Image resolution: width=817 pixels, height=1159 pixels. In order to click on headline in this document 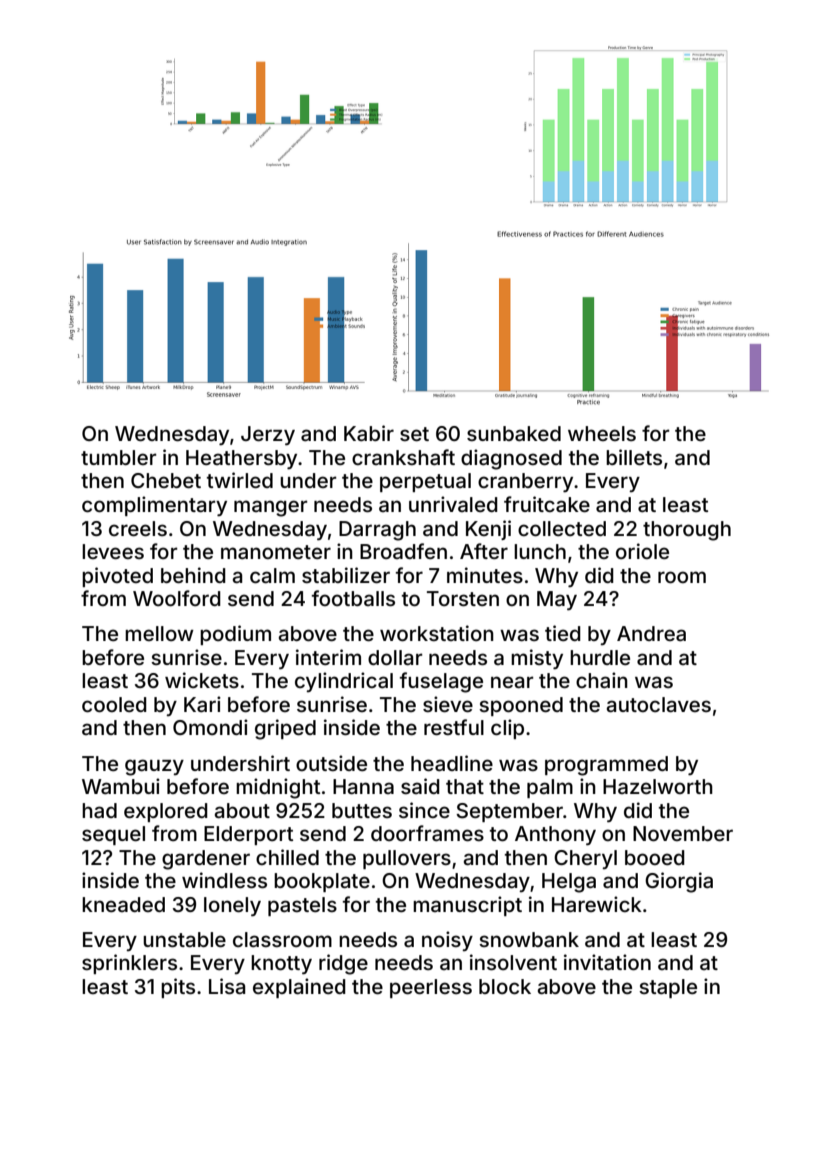, I will do `click(452, 763)`.
